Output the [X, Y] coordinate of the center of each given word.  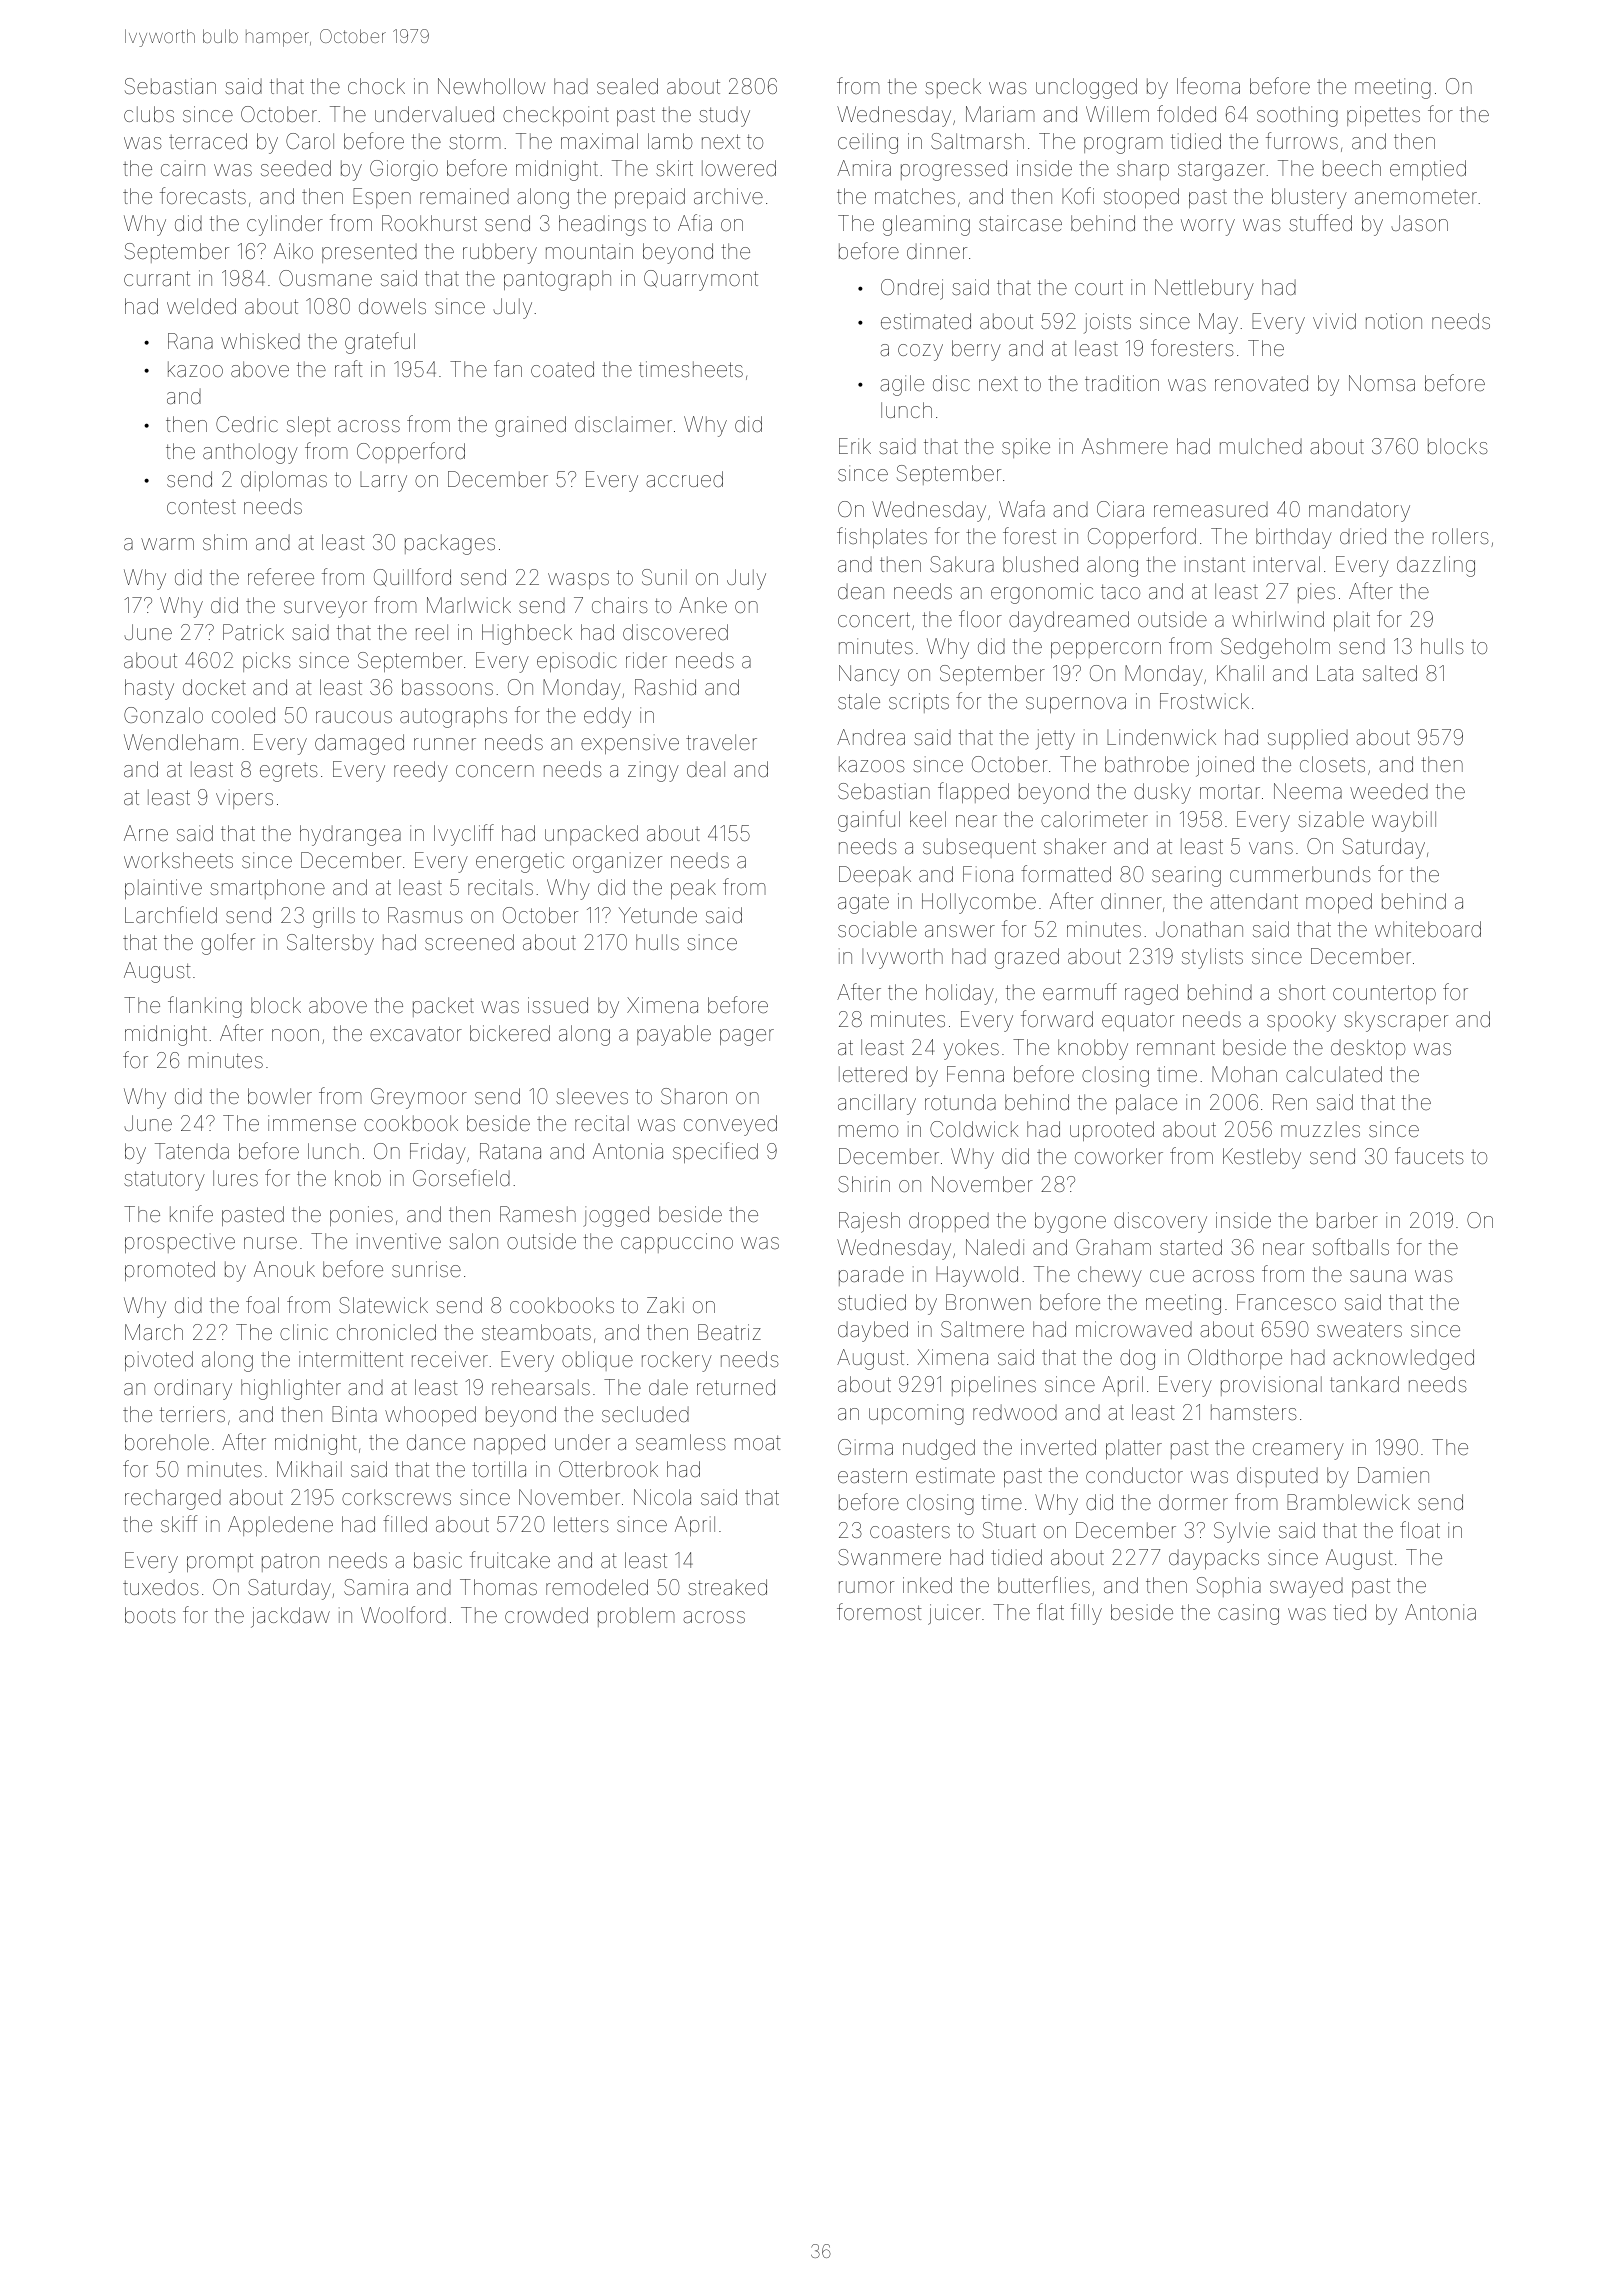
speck [953, 88]
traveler [721, 742]
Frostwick [1204, 701]
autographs [453, 717]
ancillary [877, 1104]
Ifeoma [1208, 85]
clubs [149, 114]
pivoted [159, 1361]
